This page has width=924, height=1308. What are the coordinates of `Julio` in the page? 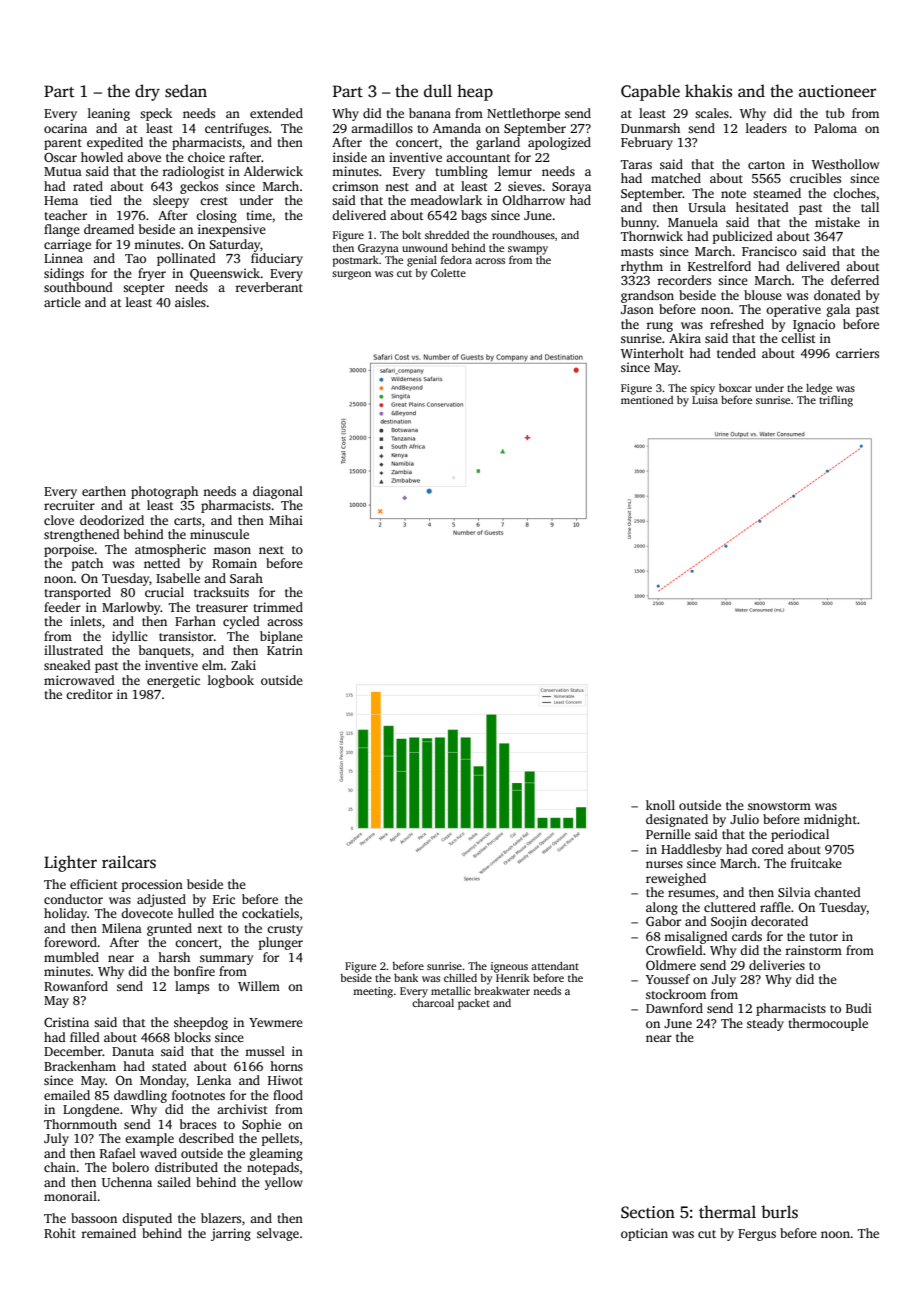 It's located at (744, 819).
